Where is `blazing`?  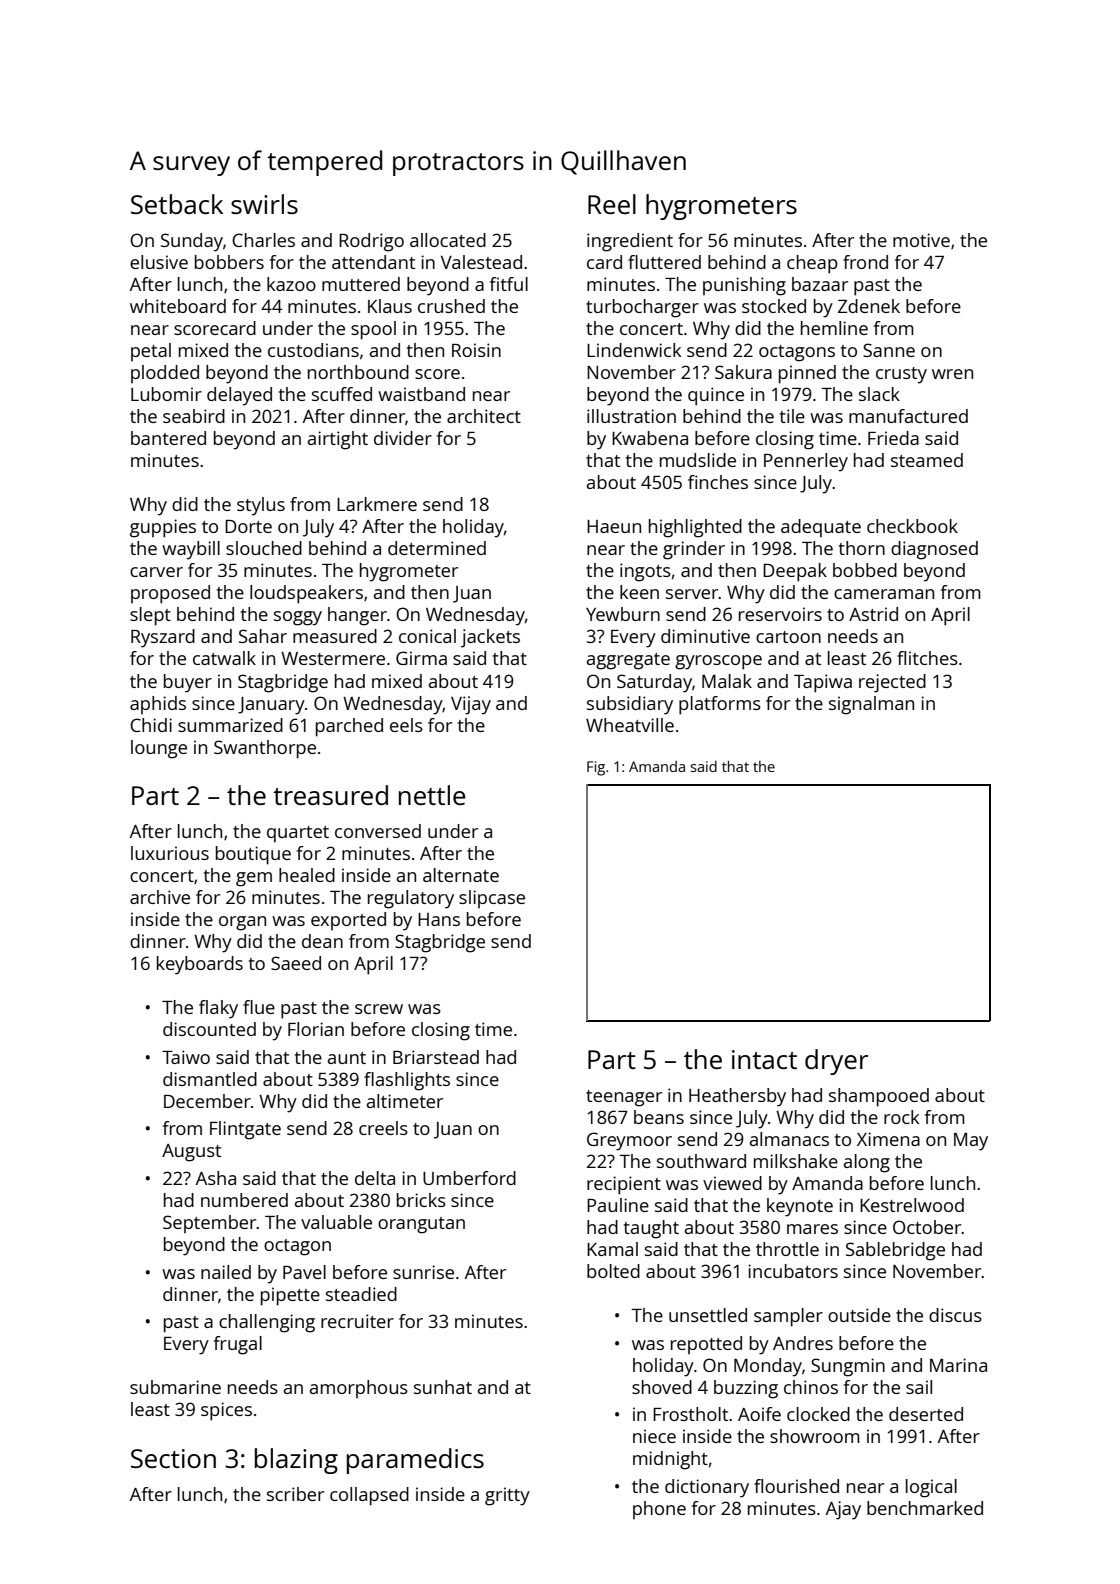 blazing is located at coordinates (296, 1461).
